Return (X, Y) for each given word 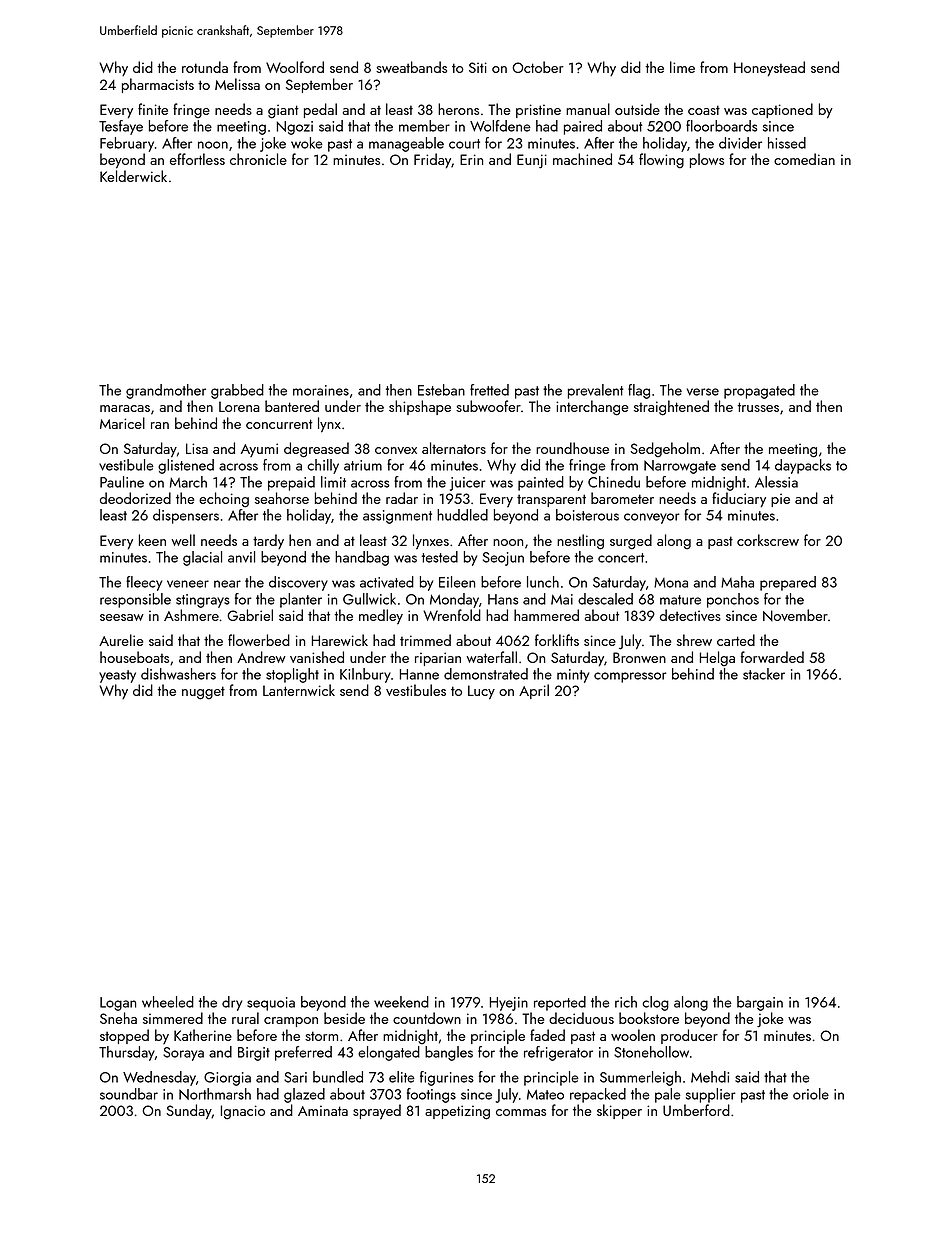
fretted (489, 390)
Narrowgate (680, 467)
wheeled (168, 1002)
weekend (401, 1002)
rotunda (205, 67)
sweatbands (411, 67)
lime (682, 67)
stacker (764, 674)
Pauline (122, 482)
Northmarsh (215, 1094)
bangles (449, 1053)
